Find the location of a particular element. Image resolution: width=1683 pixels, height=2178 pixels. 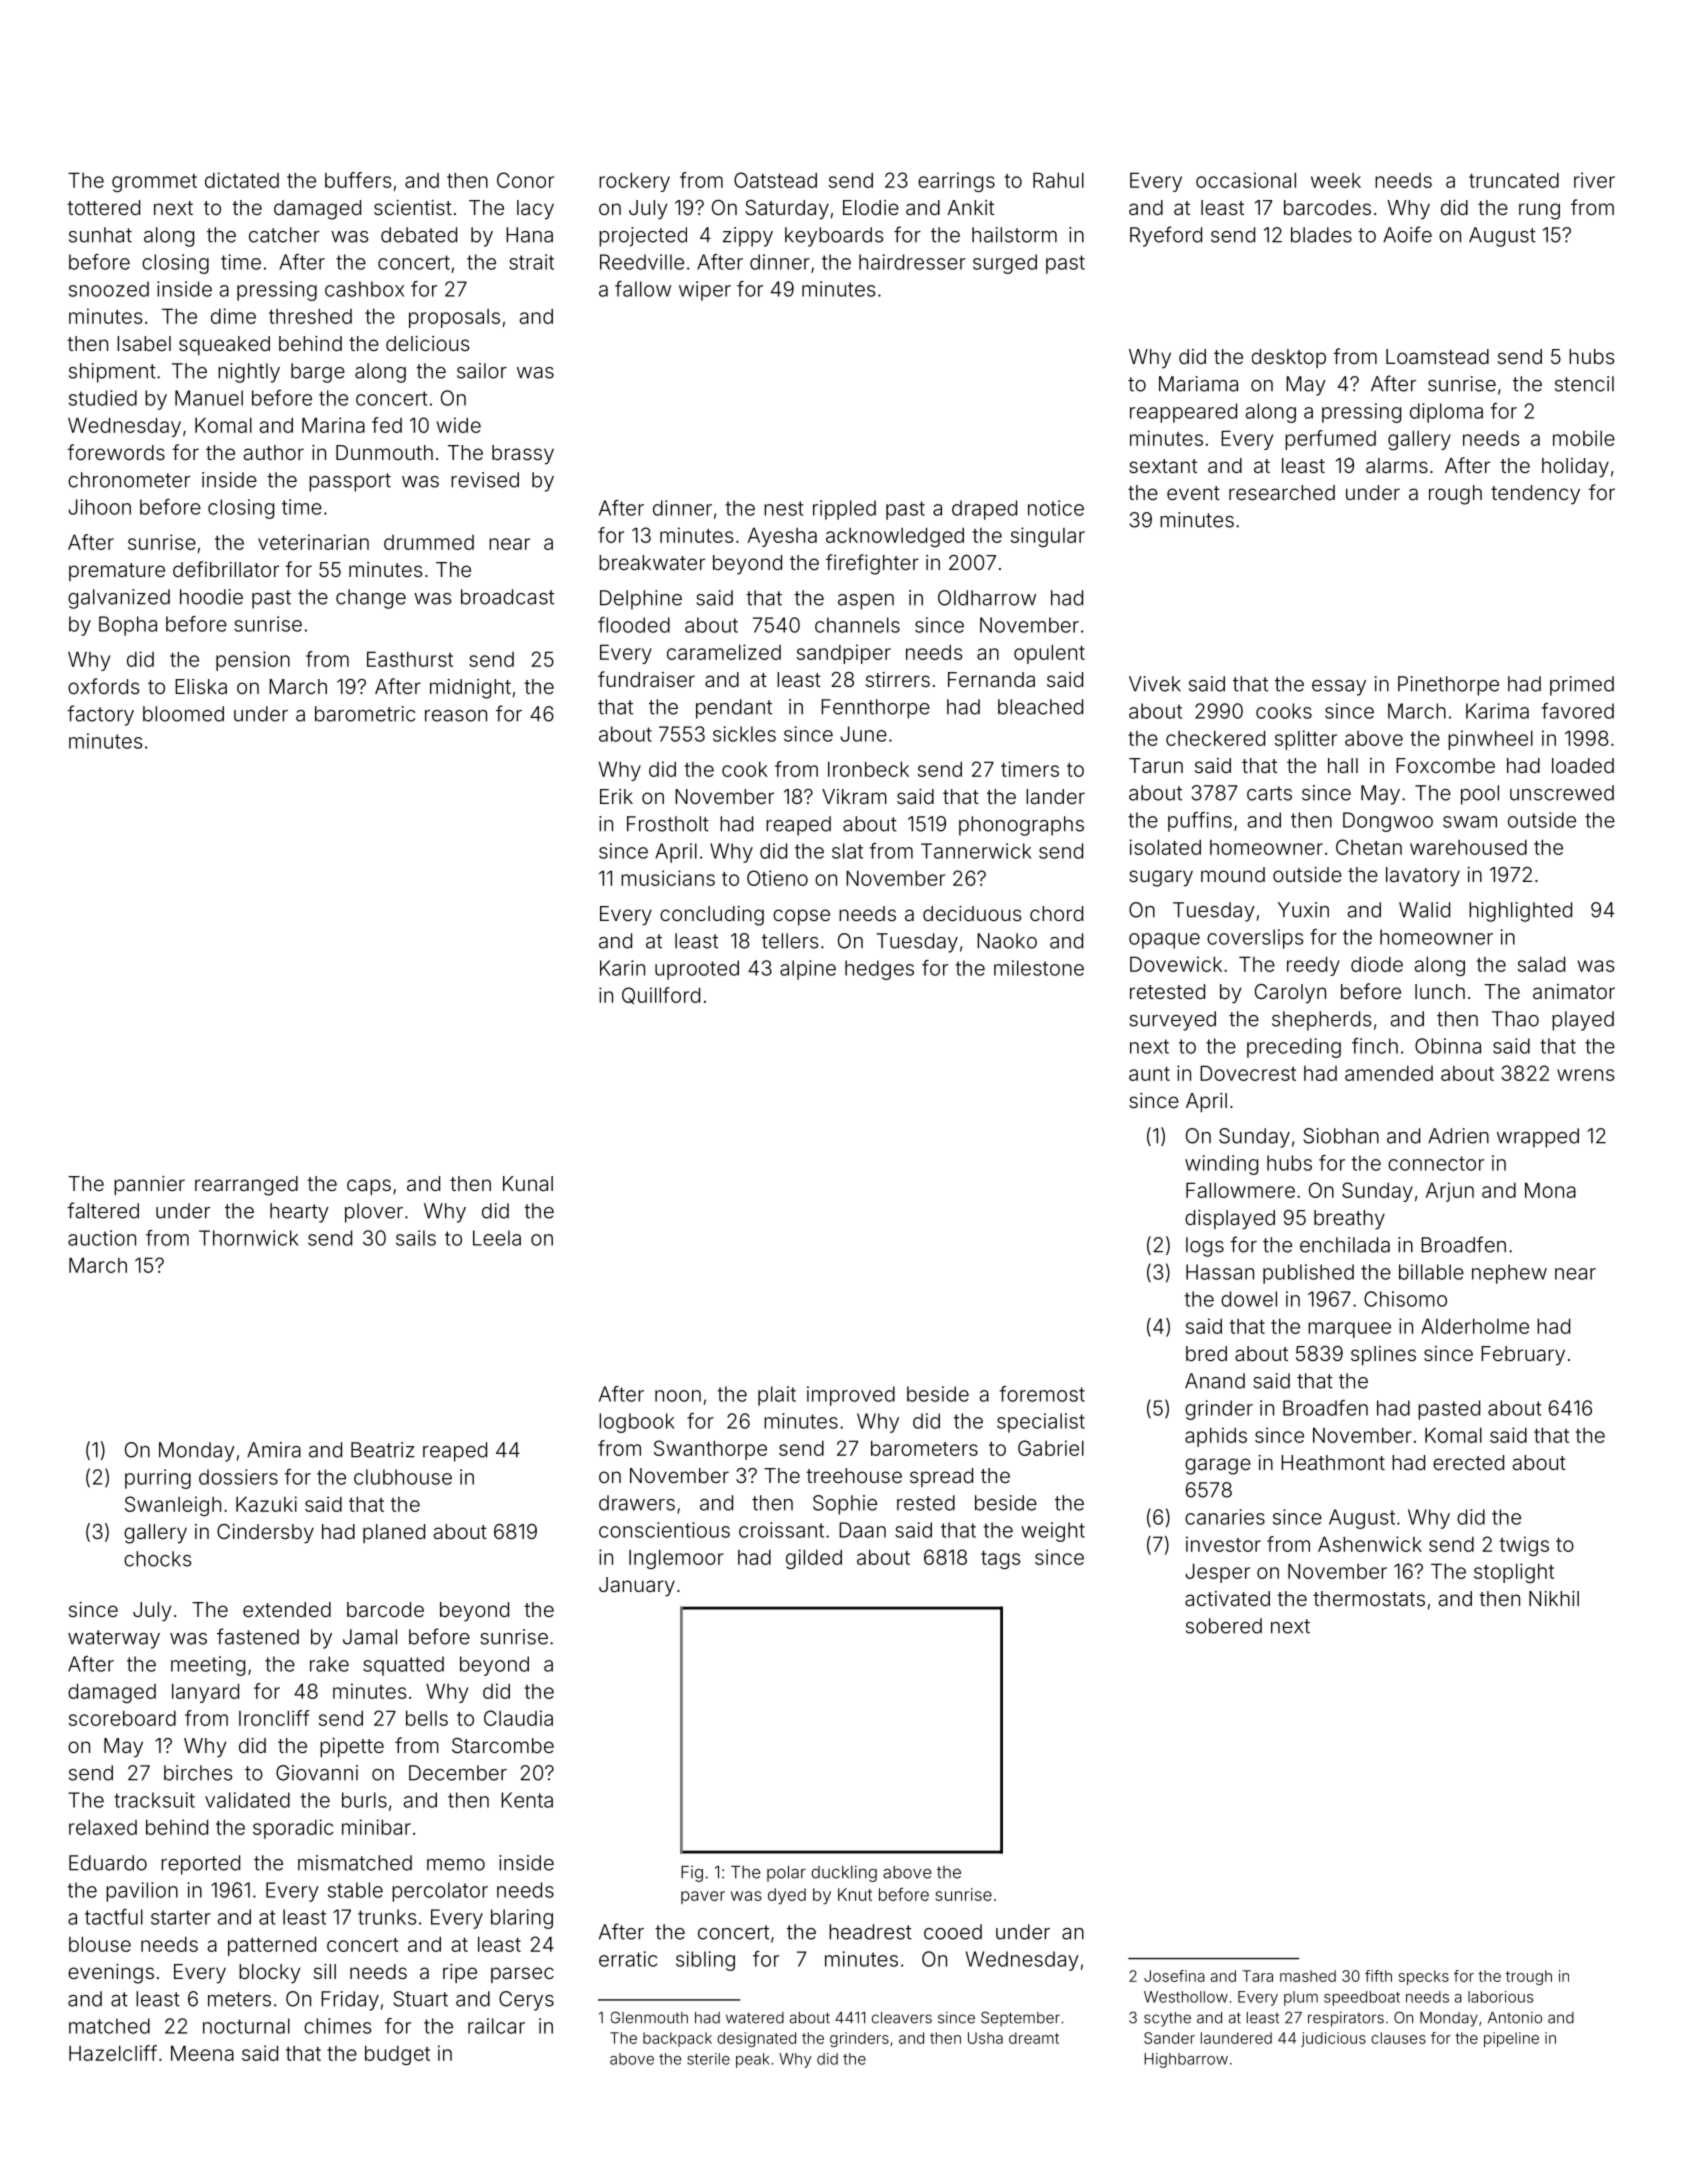

Hazelcliff is located at coordinates (113, 2053).
